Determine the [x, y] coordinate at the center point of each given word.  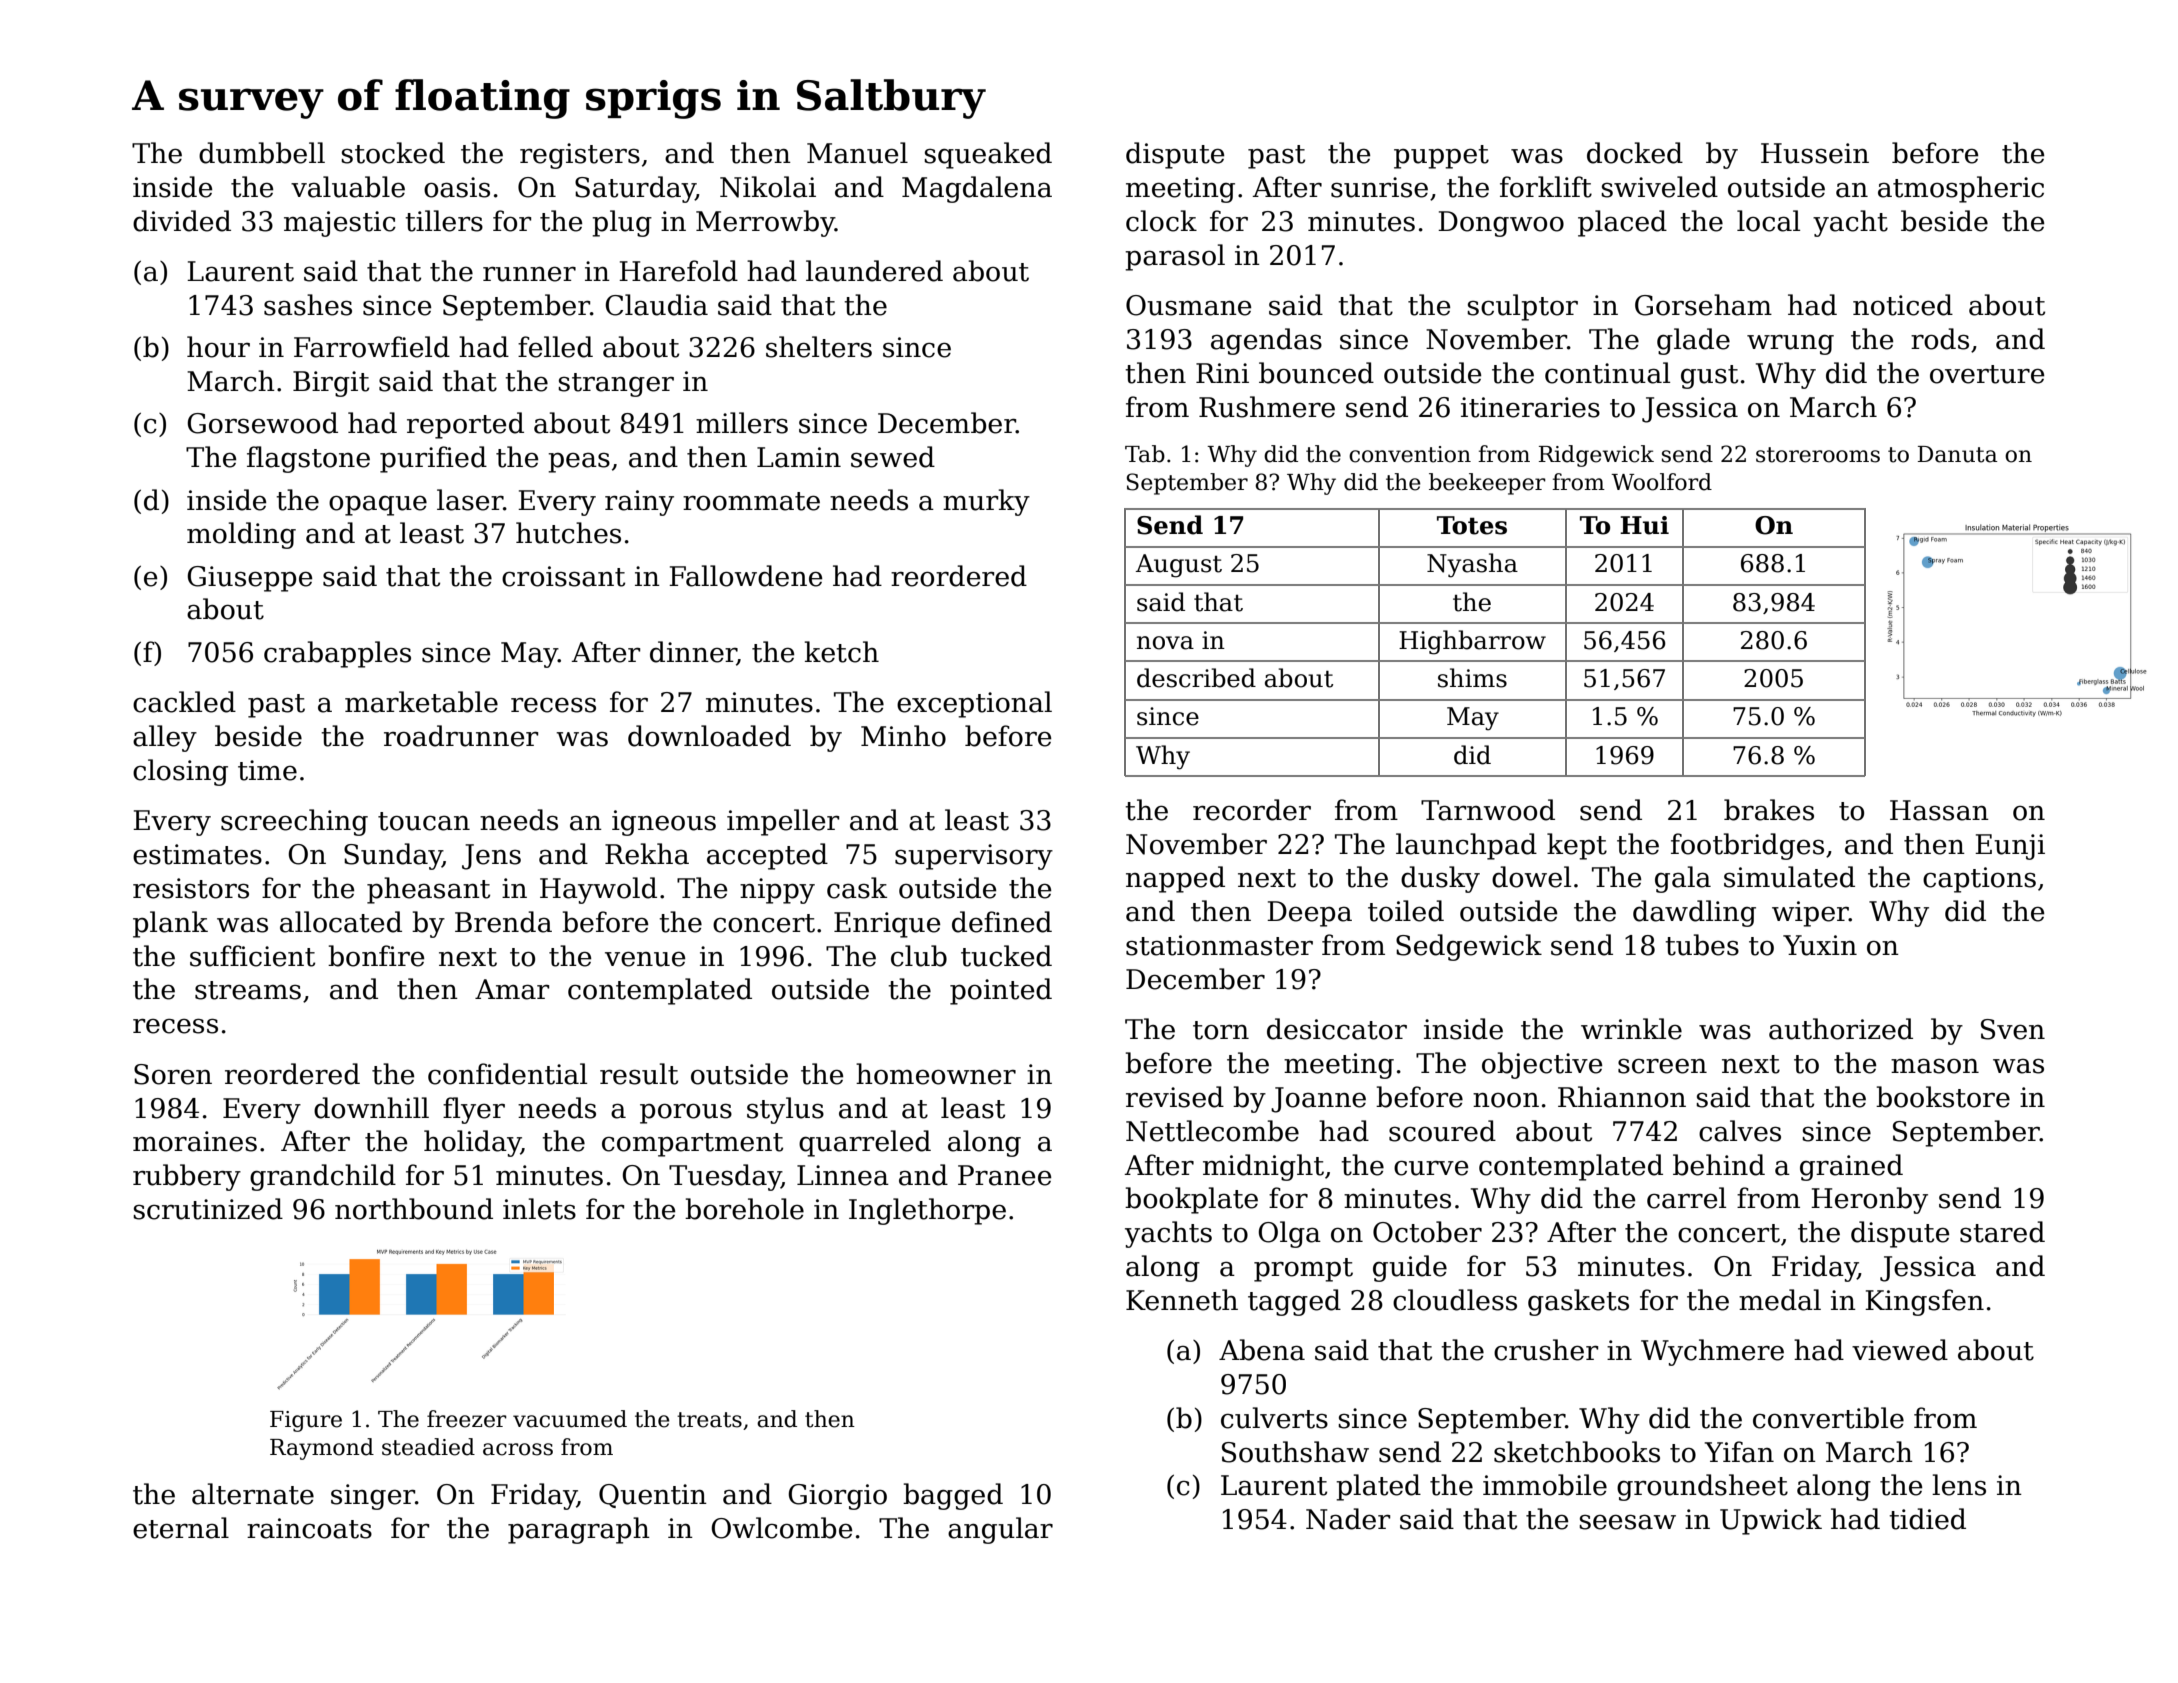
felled [555, 347]
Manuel [857, 153]
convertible [1828, 1418]
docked [1635, 153]
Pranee [1005, 1175]
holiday [472, 1143]
